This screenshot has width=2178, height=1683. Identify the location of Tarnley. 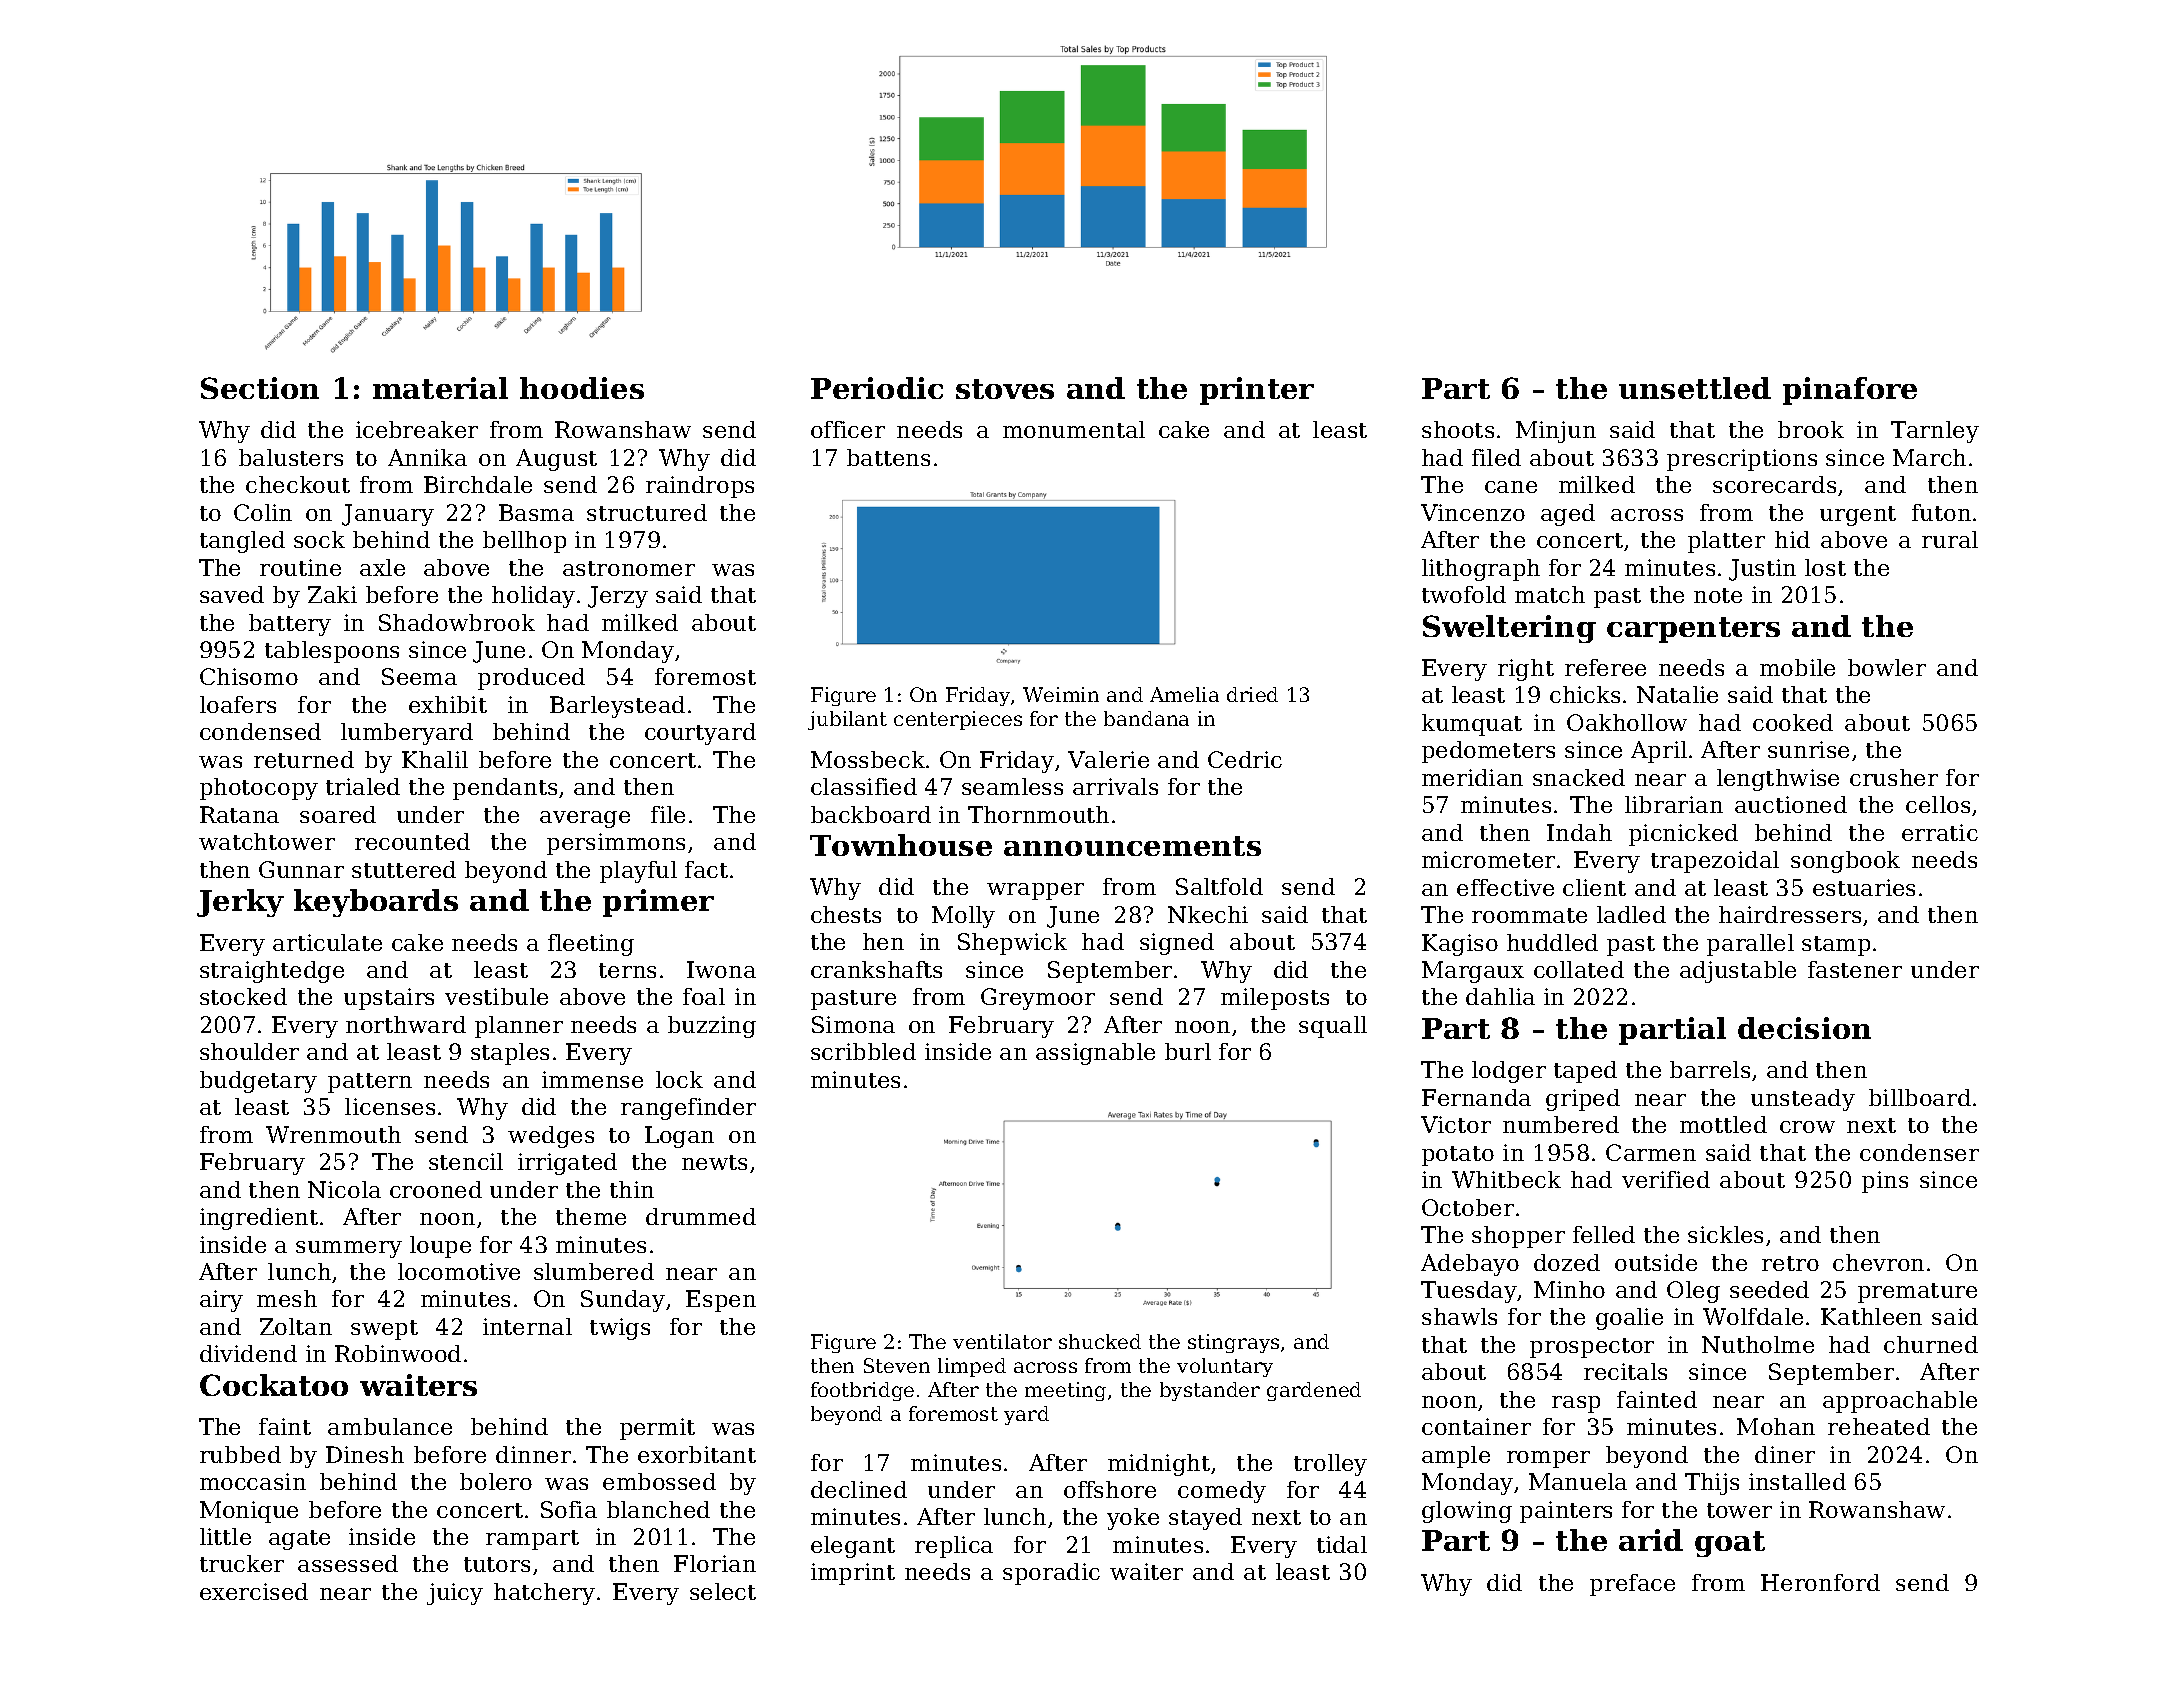
(1935, 432).
